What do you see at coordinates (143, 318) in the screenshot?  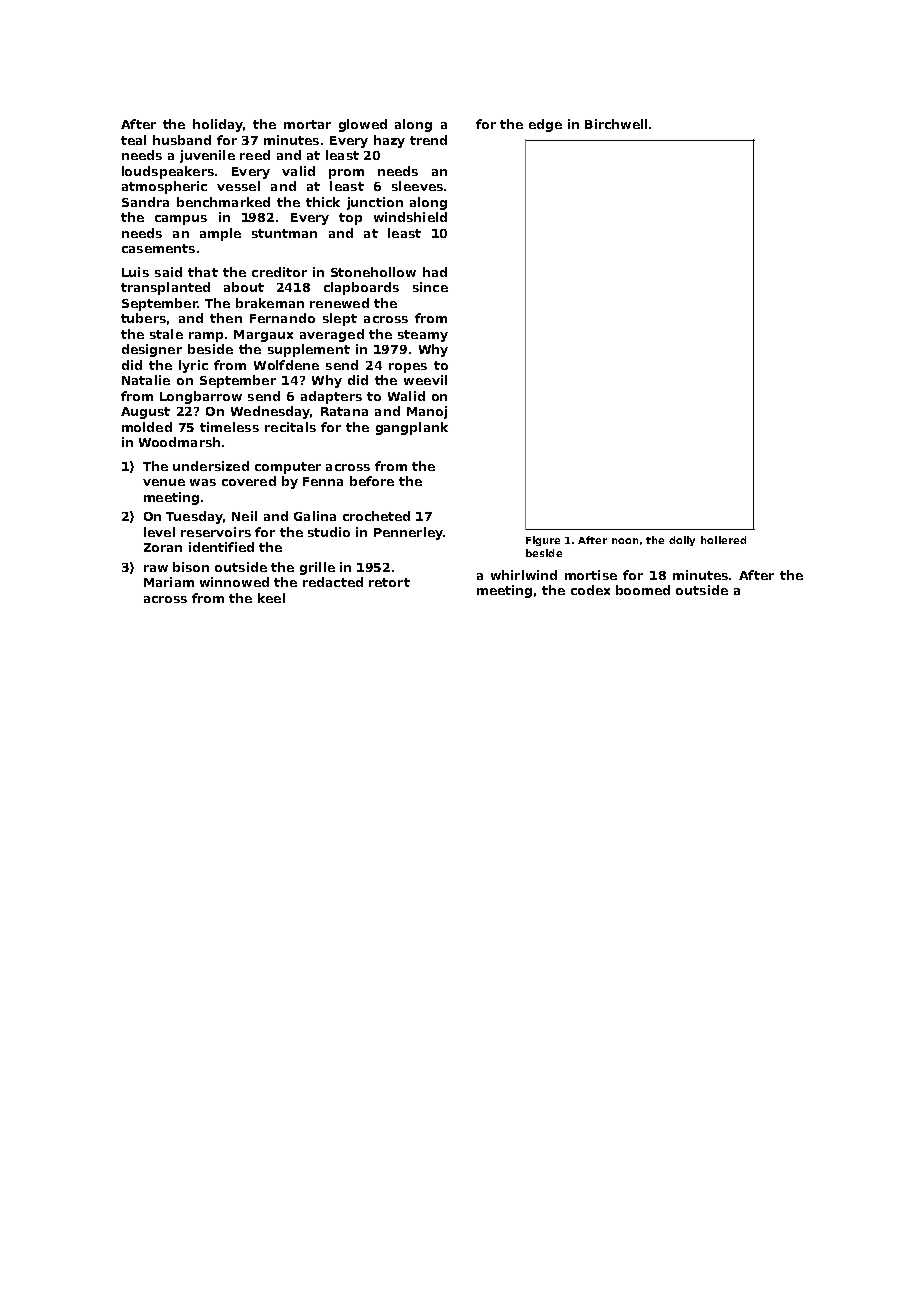 I see `tubers` at bounding box center [143, 318].
